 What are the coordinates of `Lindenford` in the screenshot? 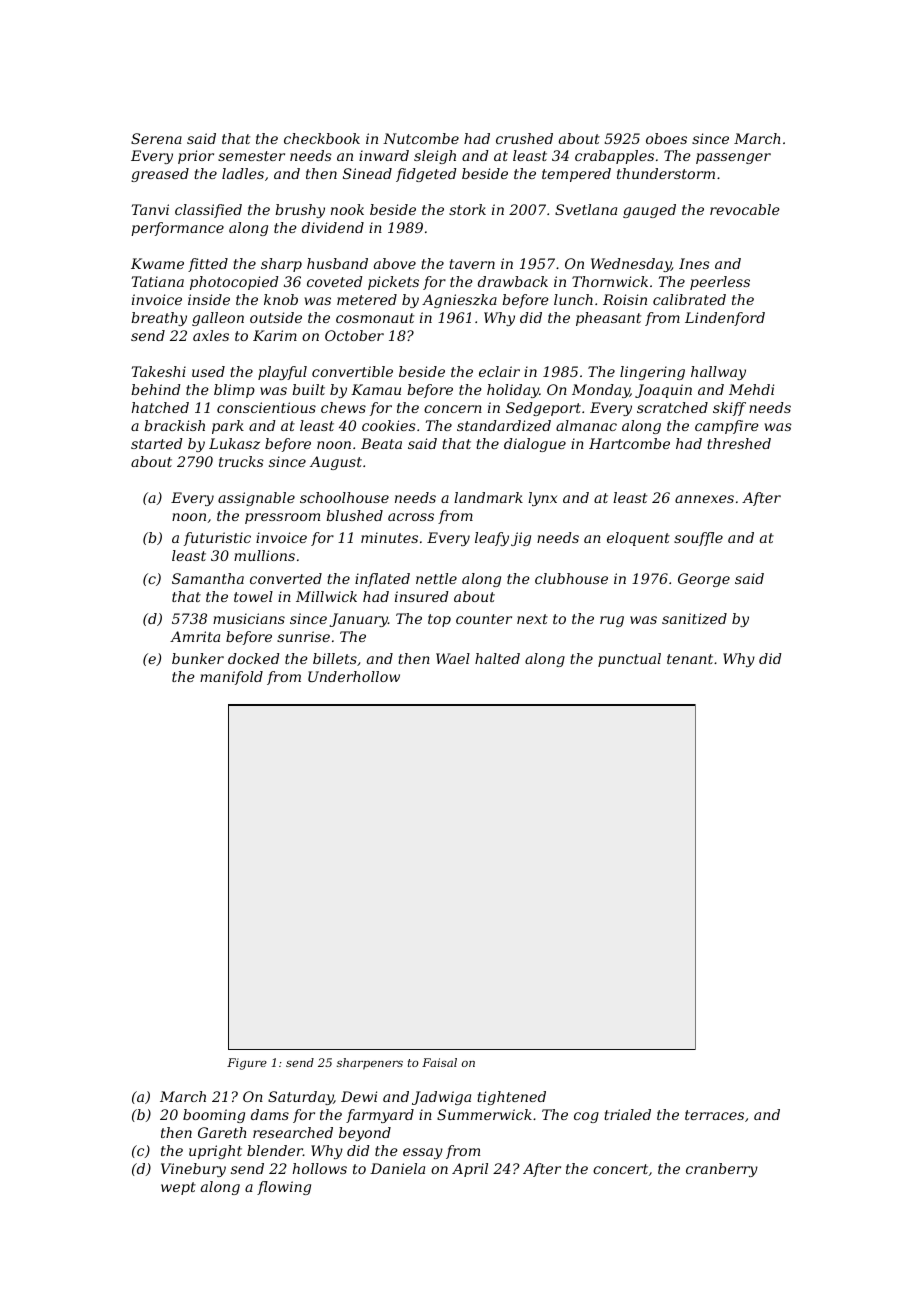 It's located at (725, 319).
